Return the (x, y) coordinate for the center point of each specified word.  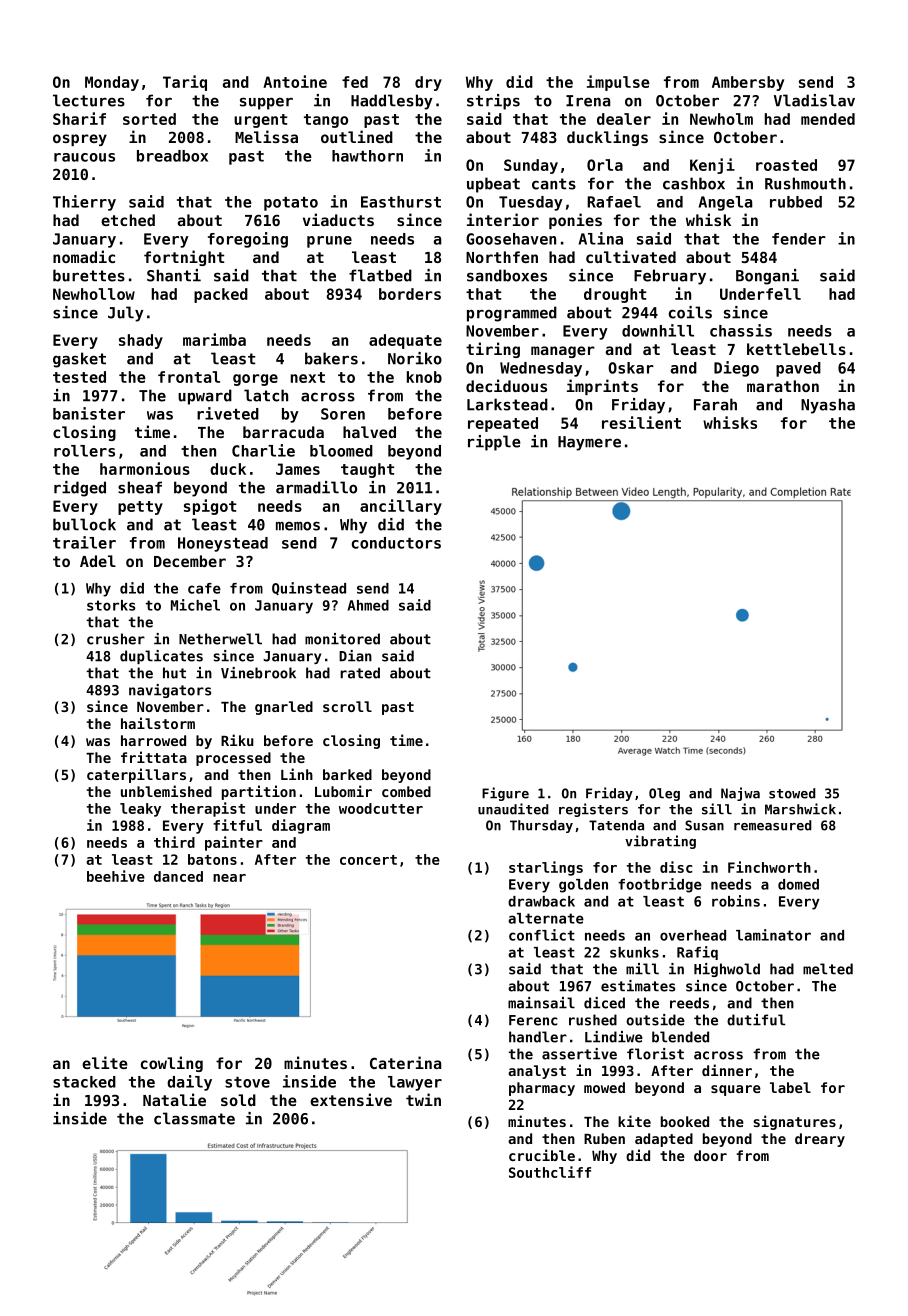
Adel (98, 561)
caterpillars (136, 775)
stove (247, 1082)
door (710, 1155)
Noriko (415, 358)
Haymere (589, 443)
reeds (689, 1003)
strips (493, 102)
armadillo (316, 487)
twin (423, 1099)
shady (141, 341)
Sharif (79, 118)
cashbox (694, 183)
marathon (783, 386)
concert (368, 860)
